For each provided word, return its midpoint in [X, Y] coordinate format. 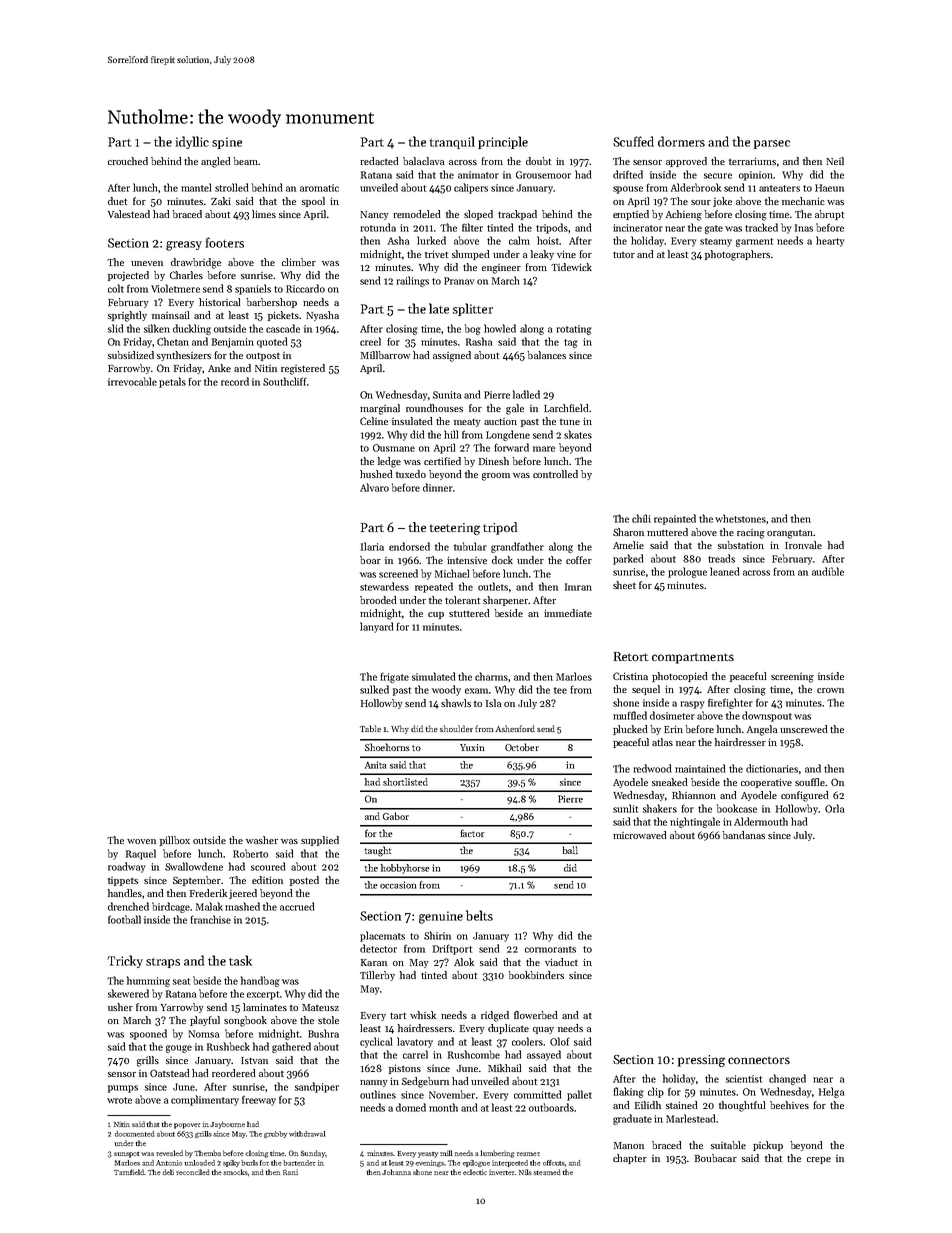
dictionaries [772, 768]
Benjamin [233, 343]
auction [500, 421]
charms [491, 676]
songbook [245, 1021]
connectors [759, 1060]
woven [141, 841]
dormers [681, 141]
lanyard [376, 627]
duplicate [508, 1029]
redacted [379, 161]
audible [828, 571]
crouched [128, 161]
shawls [456, 703]
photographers [737, 255]
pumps [123, 1089]
